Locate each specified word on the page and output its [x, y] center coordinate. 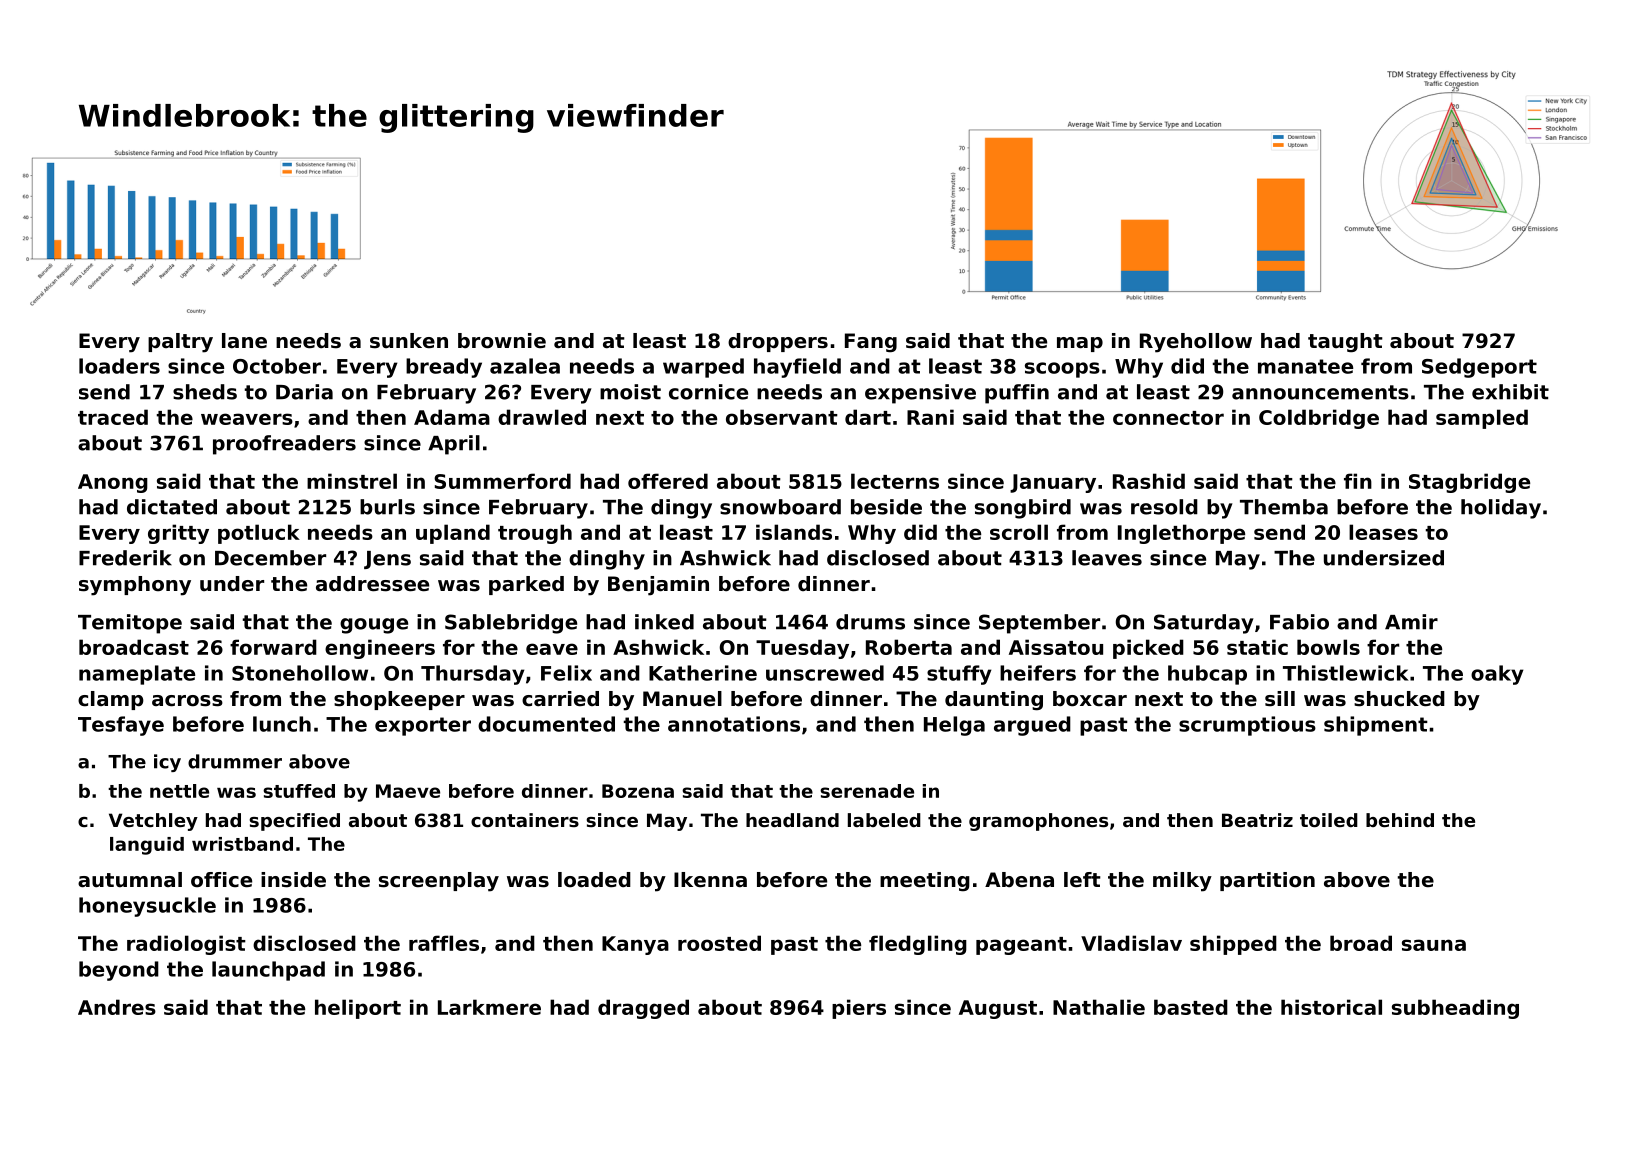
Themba [1284, 507]
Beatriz [1257, 820]
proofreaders [284, 445]
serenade [867, 791]
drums [870, 622]
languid [147, 846]
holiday [1501, 509]
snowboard [780, 507]
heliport [358, 1009]
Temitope [130, 624]
